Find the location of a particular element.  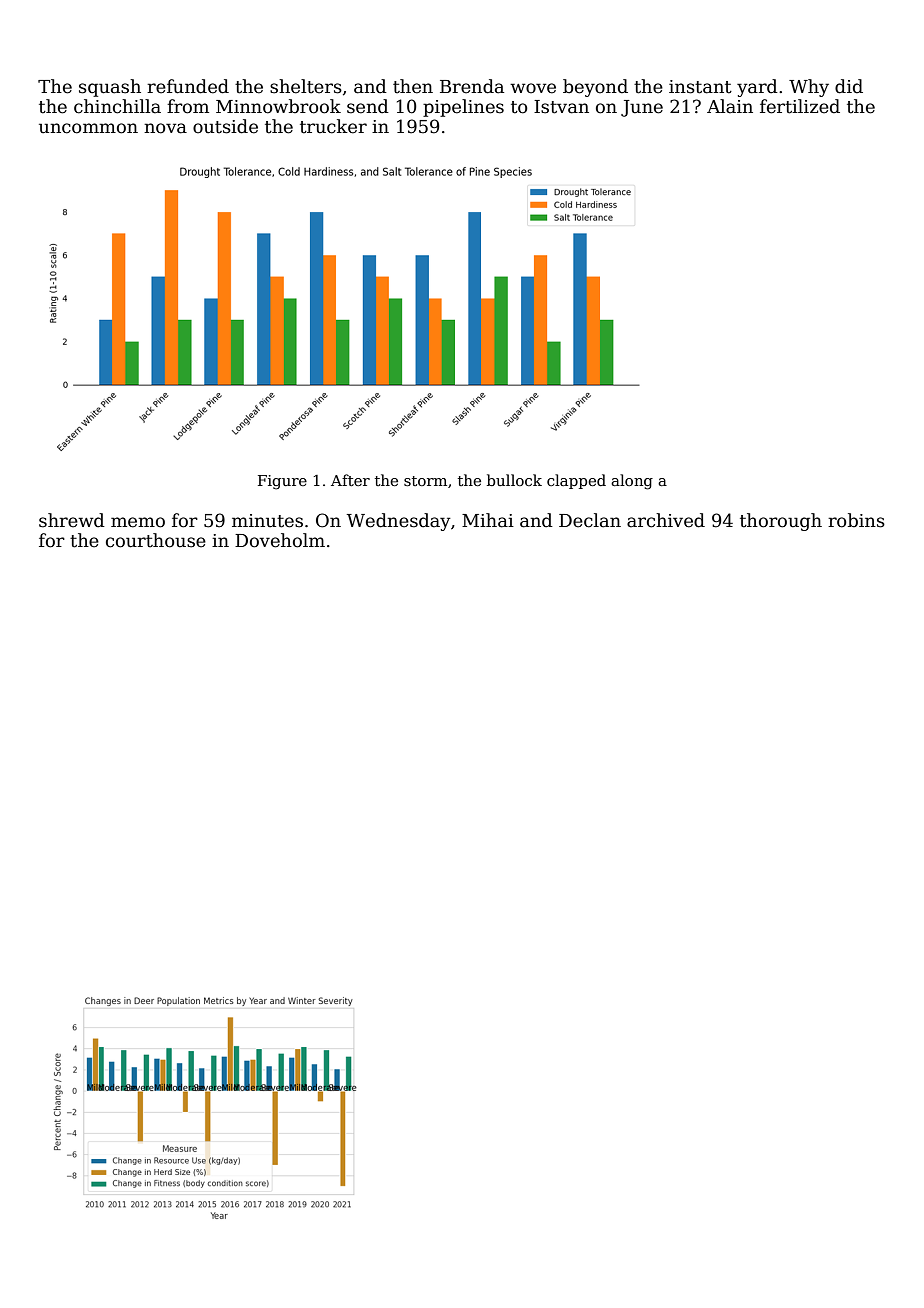

clapped is located at coordinates (576, 481).
